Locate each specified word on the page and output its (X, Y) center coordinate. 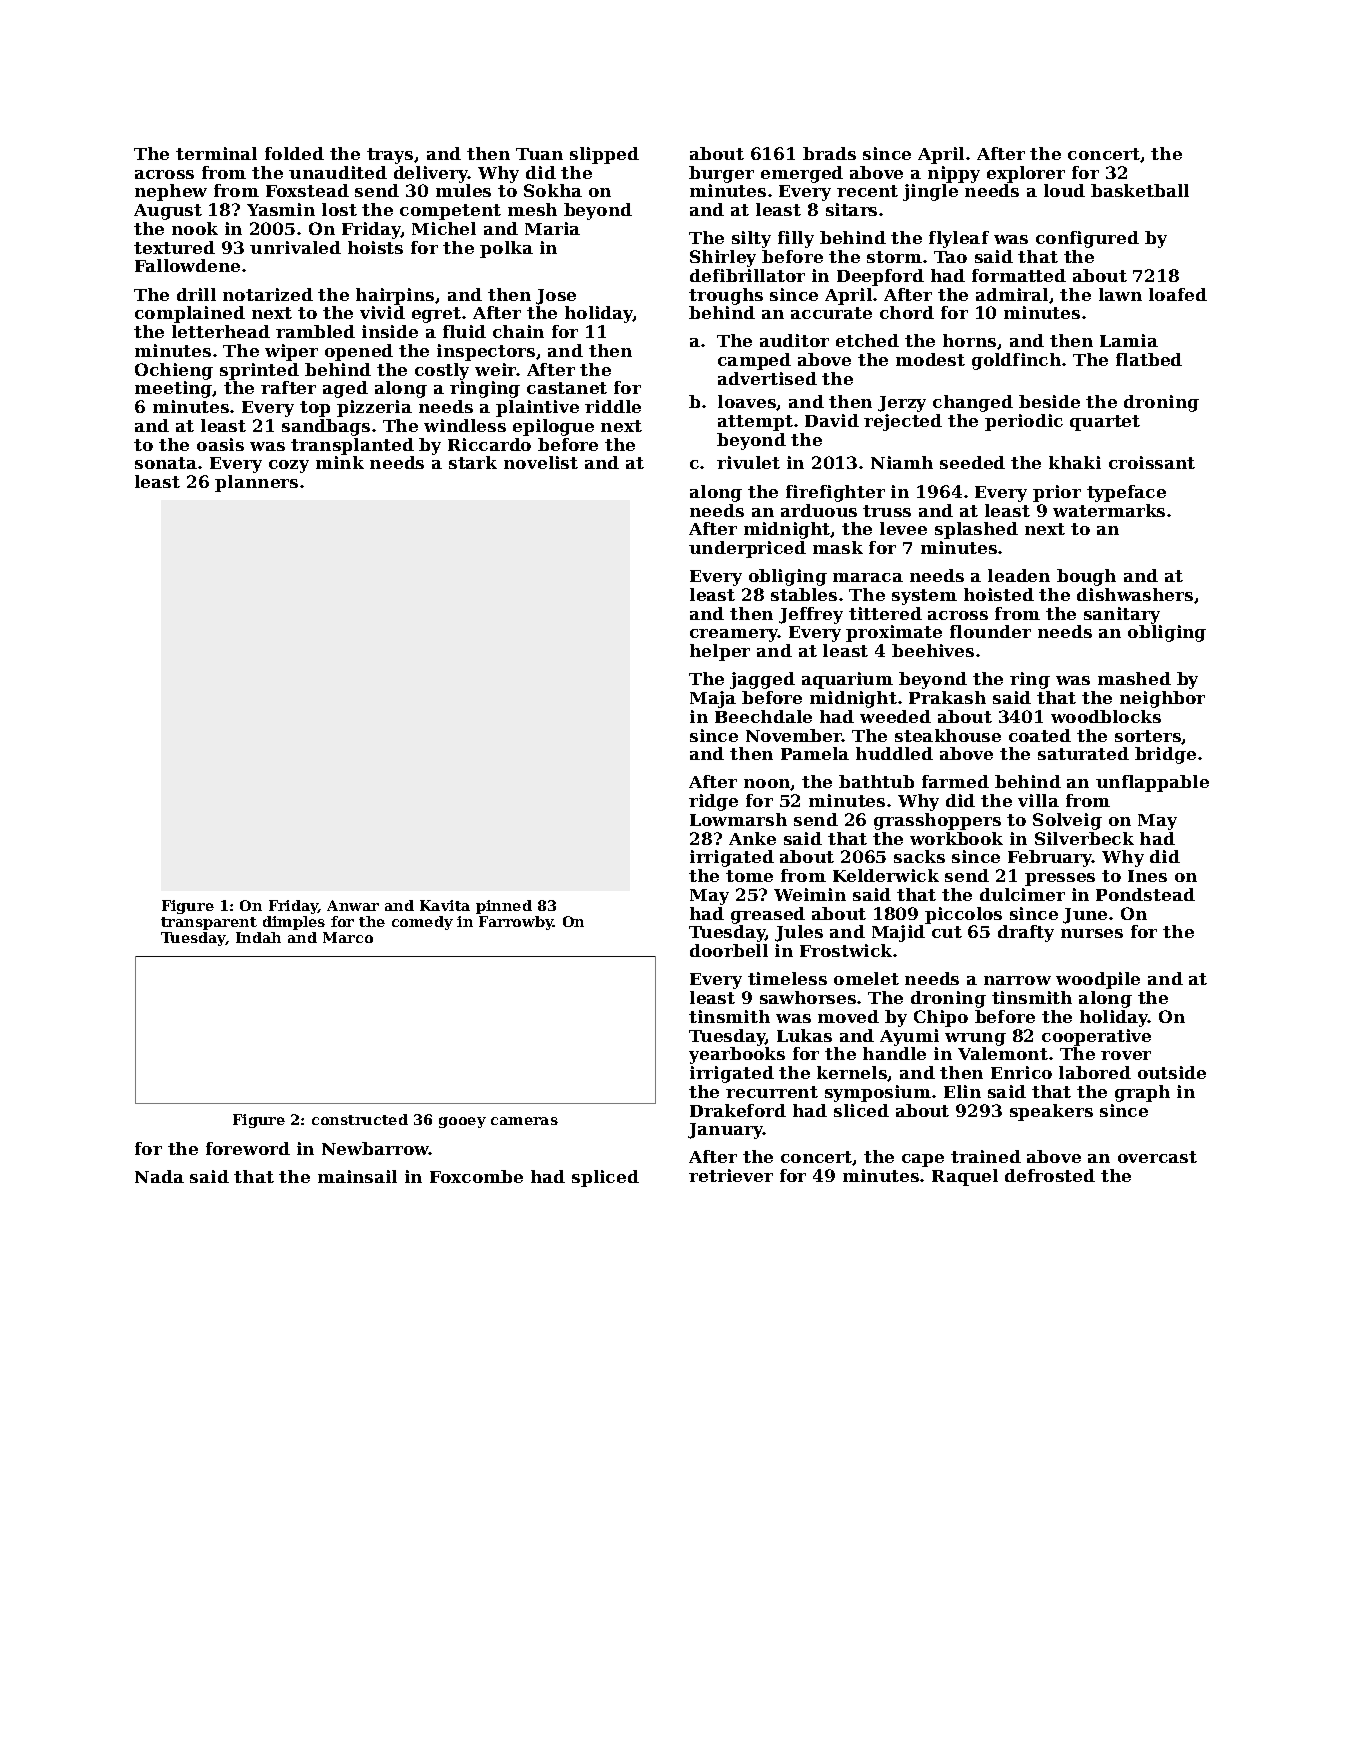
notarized (268, 294)
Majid (898, 933)
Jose (556, 297)
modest (930, 359)
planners (256, 483)
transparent (209, 923)
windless (465, 425)
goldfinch (1016, 361)
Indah (258, 937)
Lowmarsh (738, 819)
